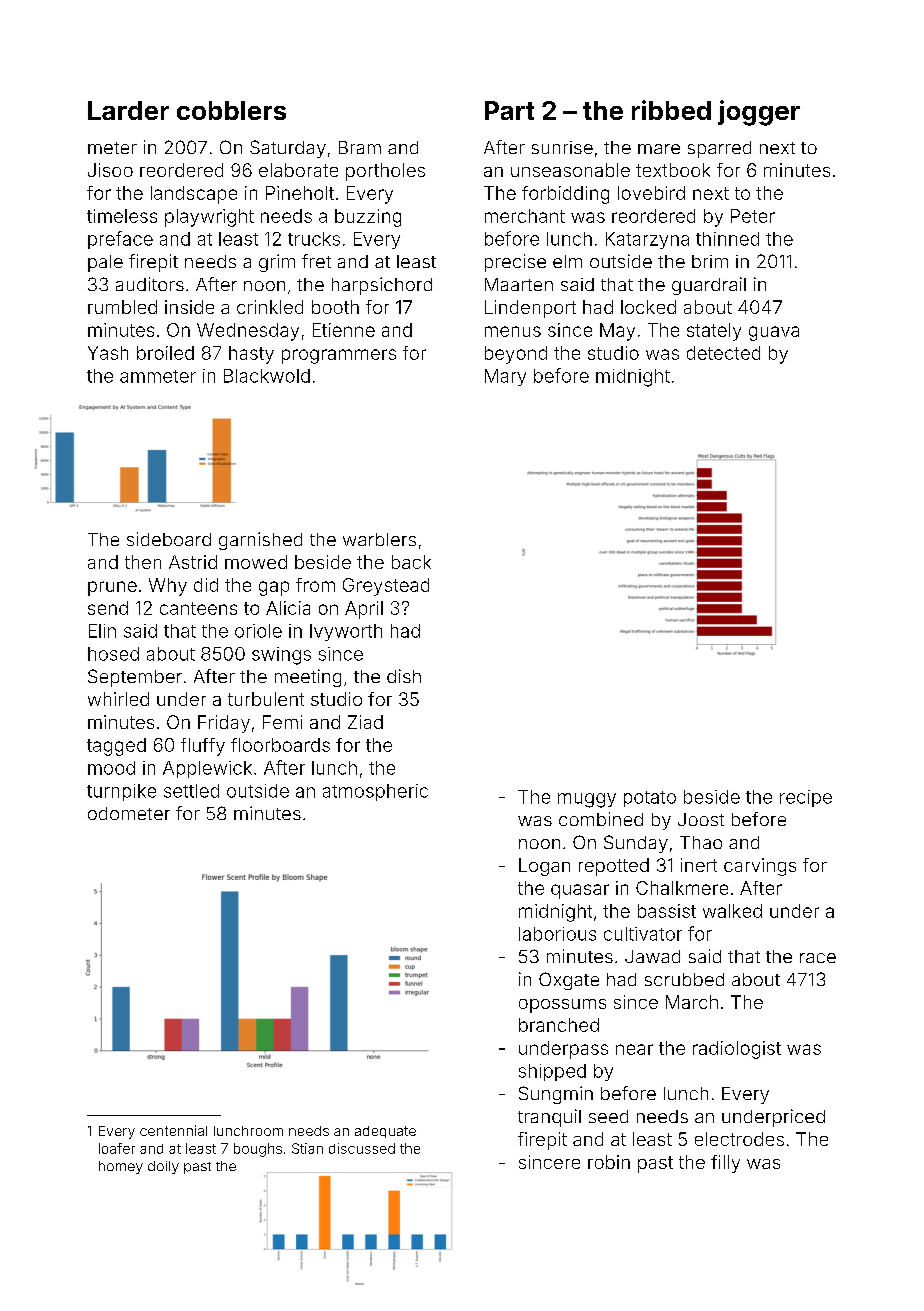  I want to click on carvings, so click(760, 867).
